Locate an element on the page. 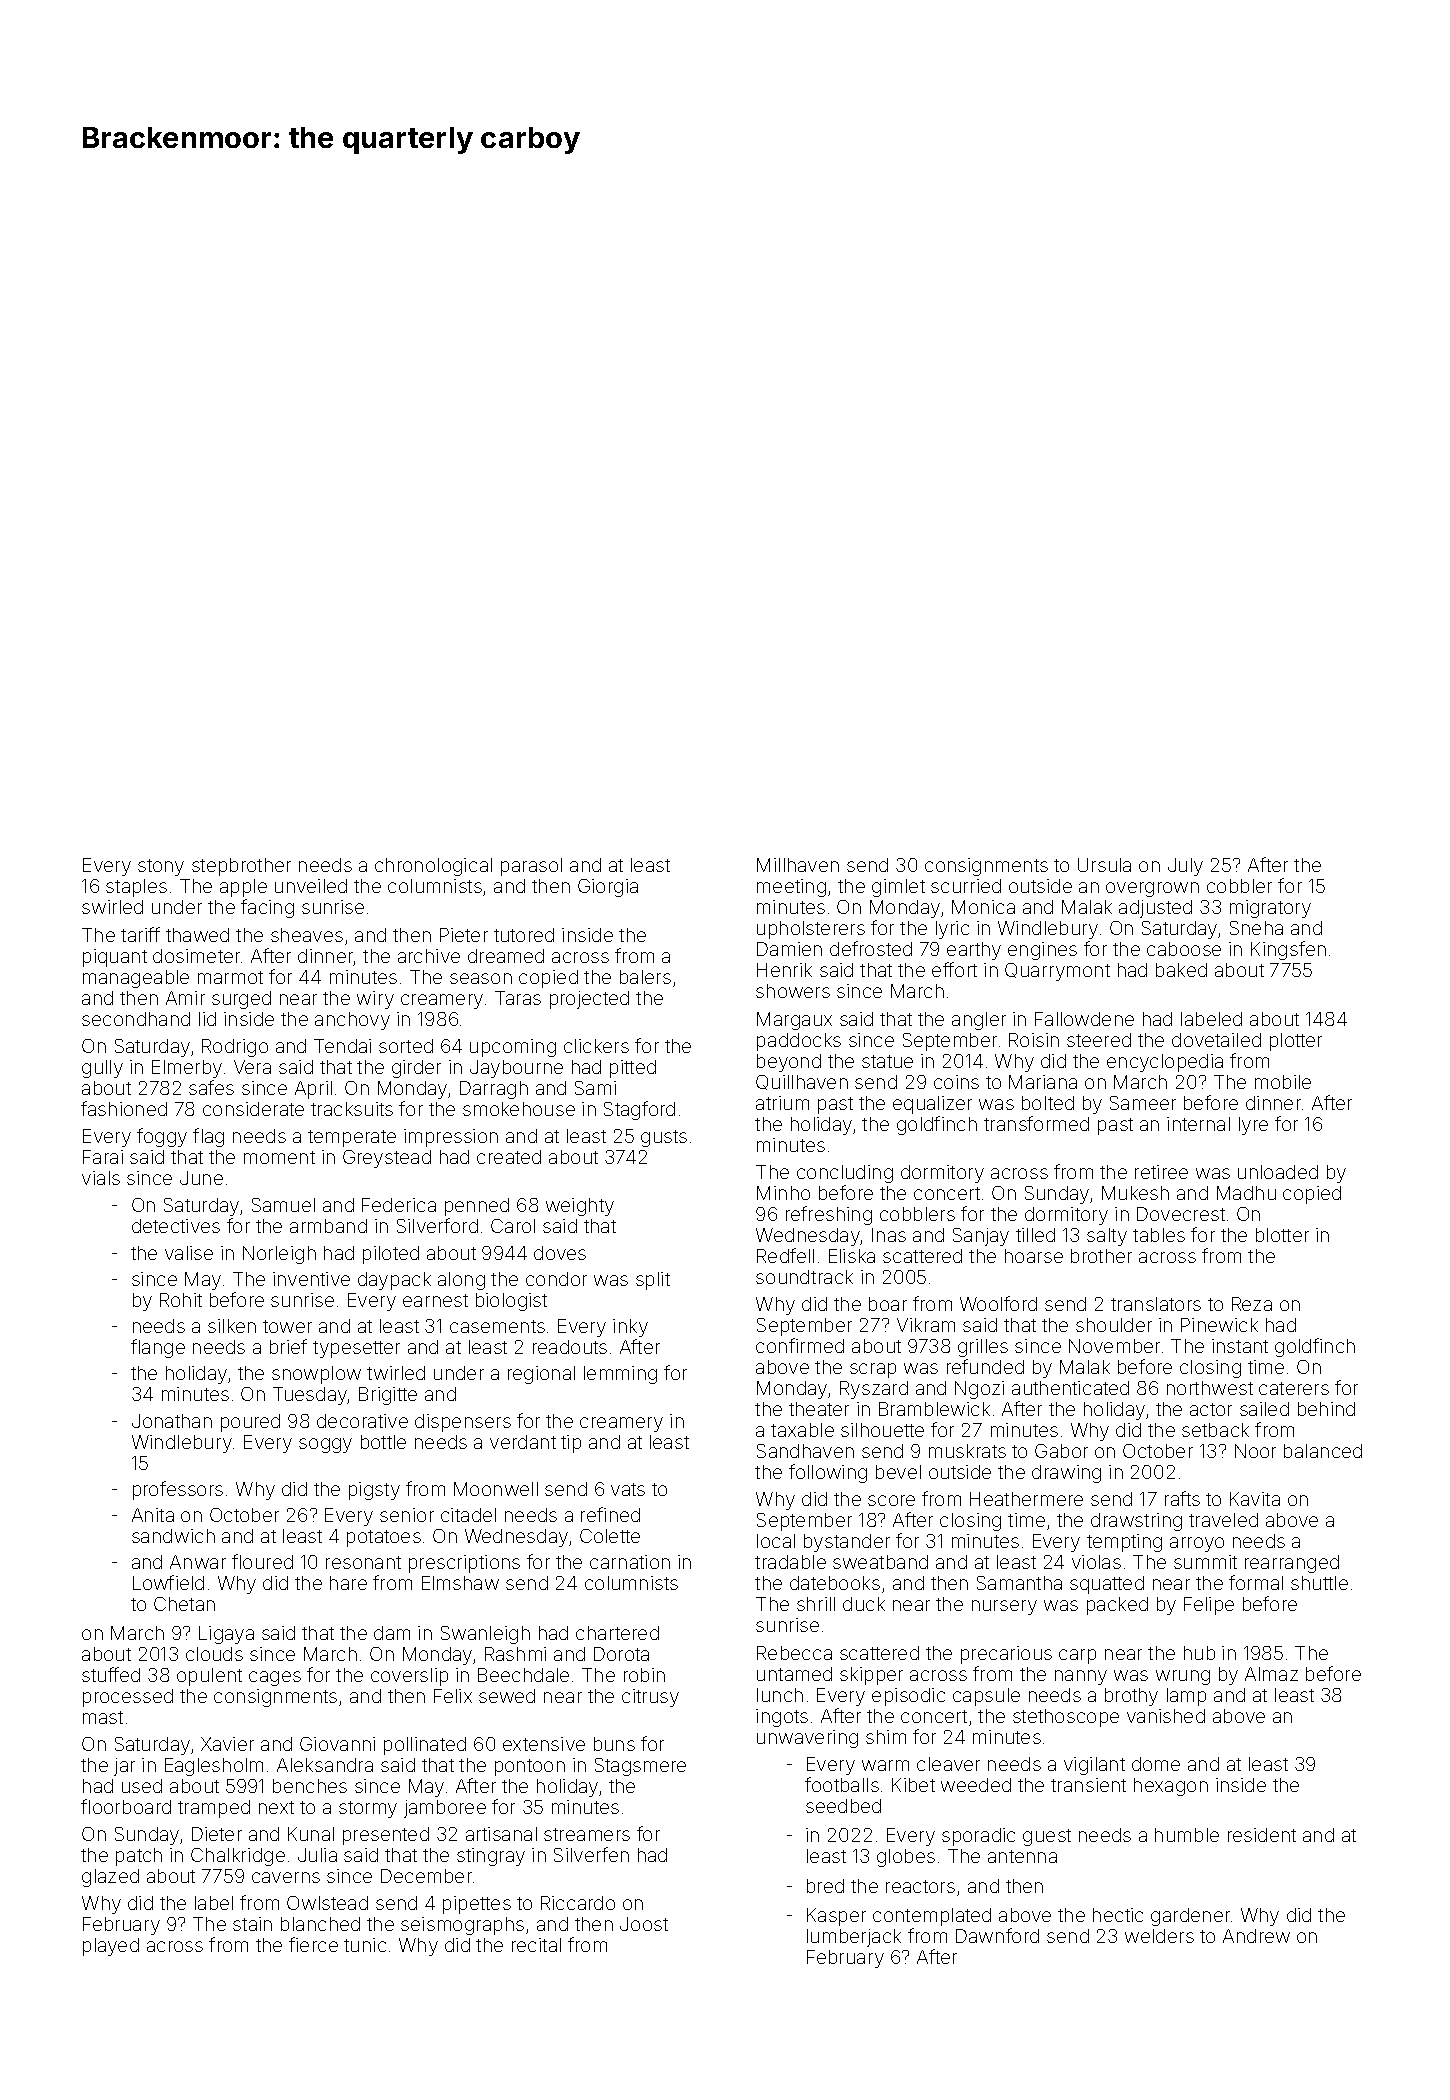  casements is located at coordinates (497, 1326).
